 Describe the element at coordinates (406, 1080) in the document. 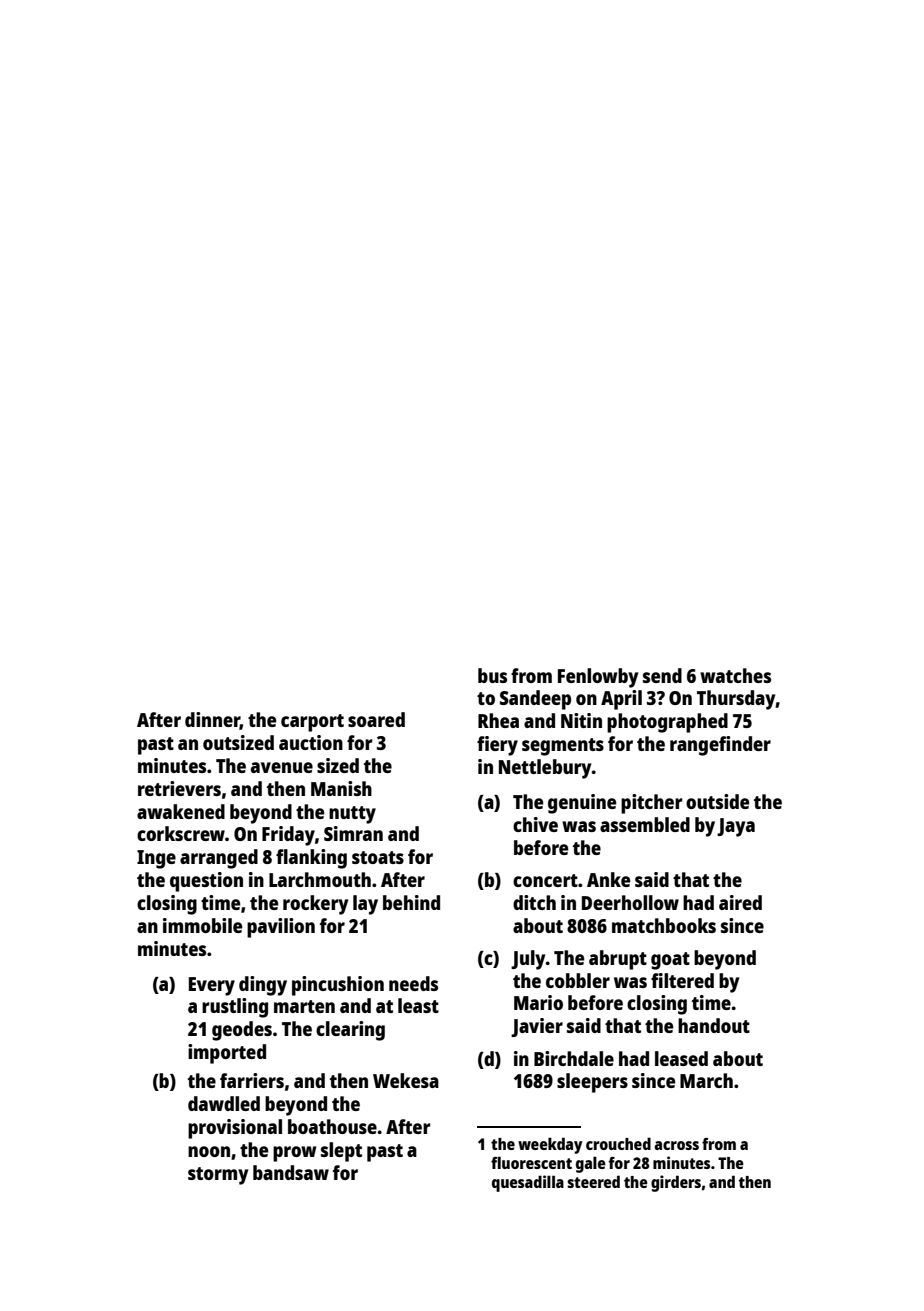

I see `Wekesa` at that location.
